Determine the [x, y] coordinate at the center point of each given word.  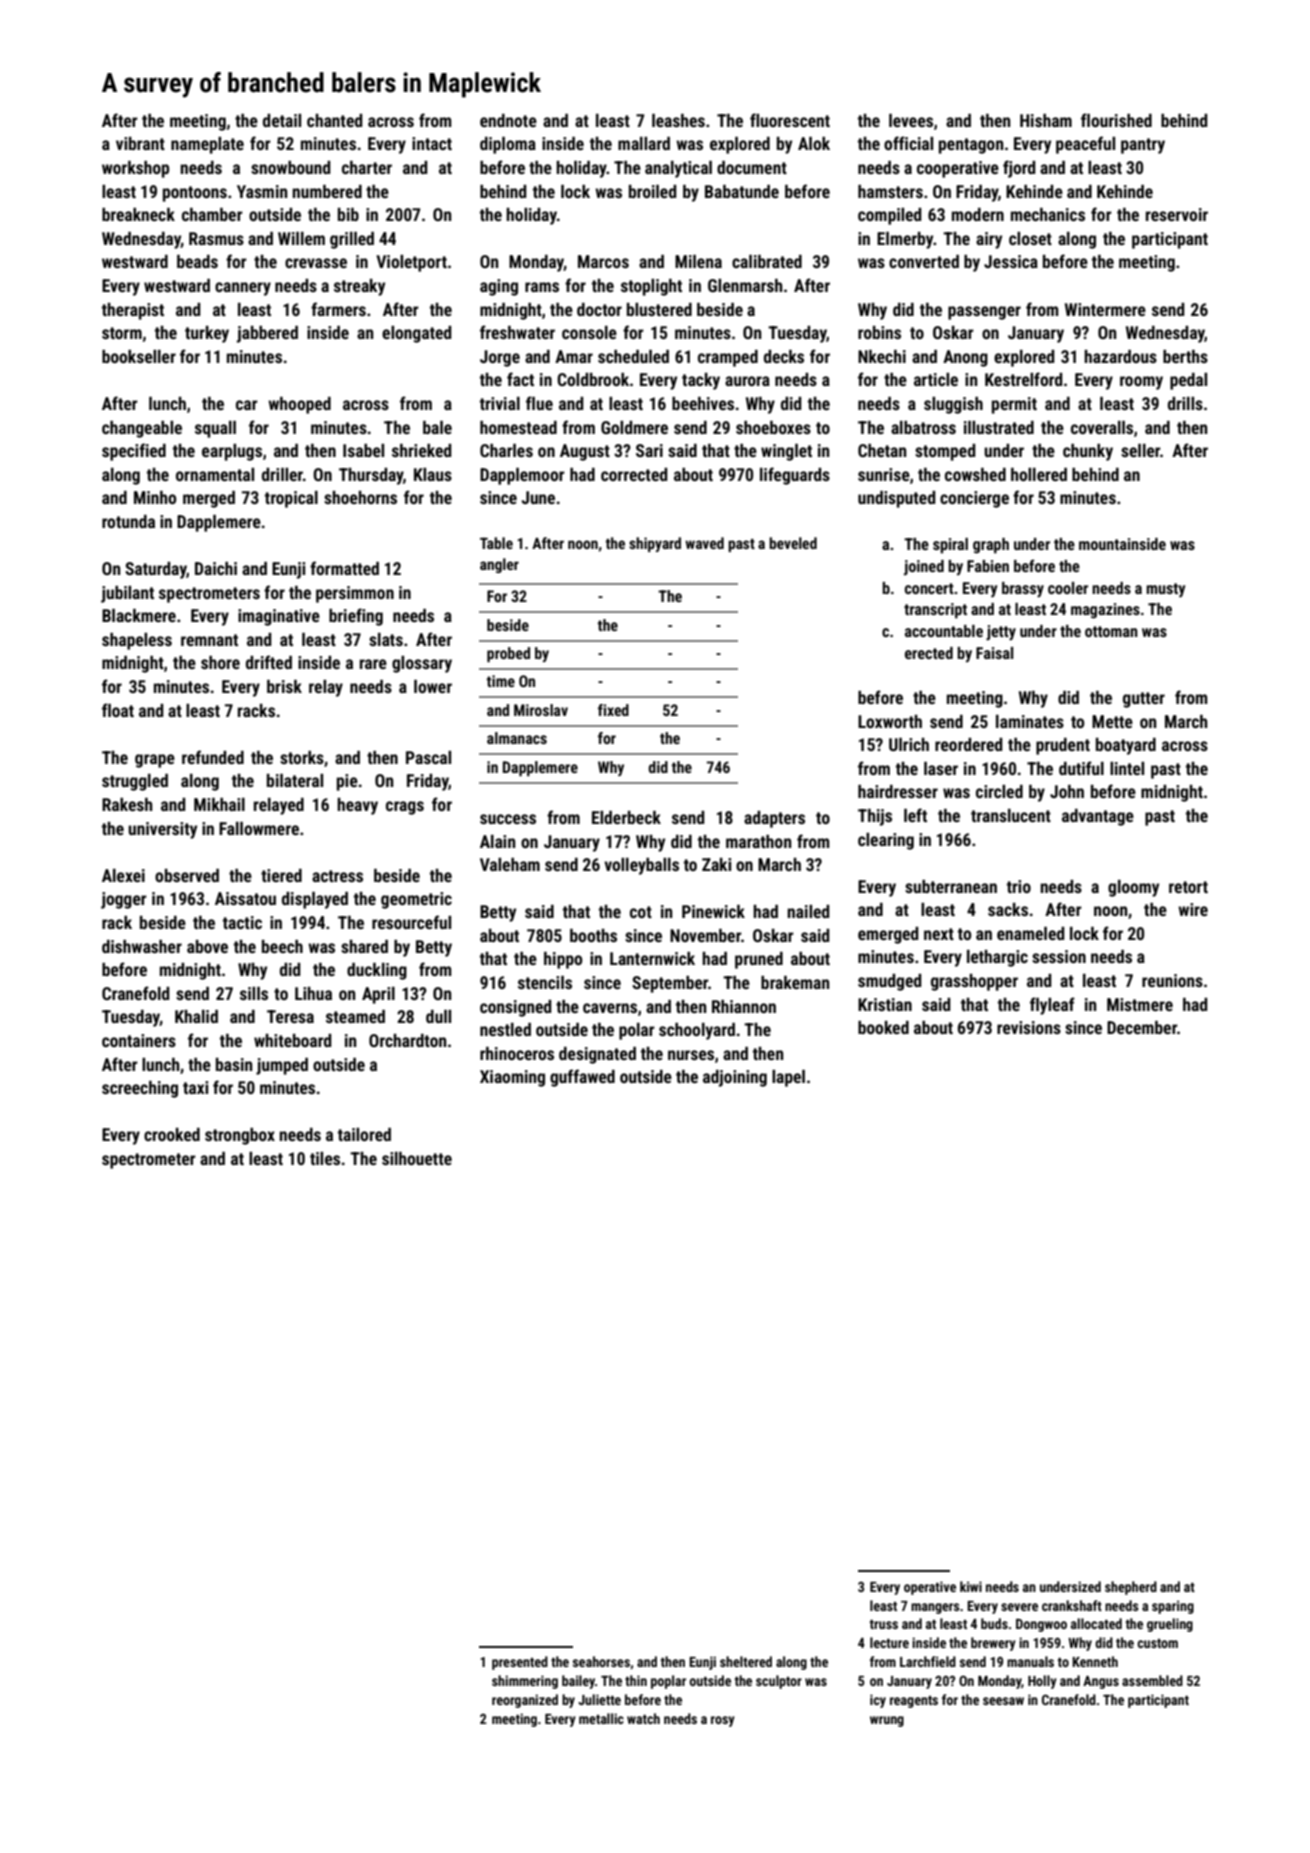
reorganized [525, 1701]
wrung [887, 1721]
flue [539, 403]
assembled [1152, 1680]
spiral [950, 546]
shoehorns [360, 497]
